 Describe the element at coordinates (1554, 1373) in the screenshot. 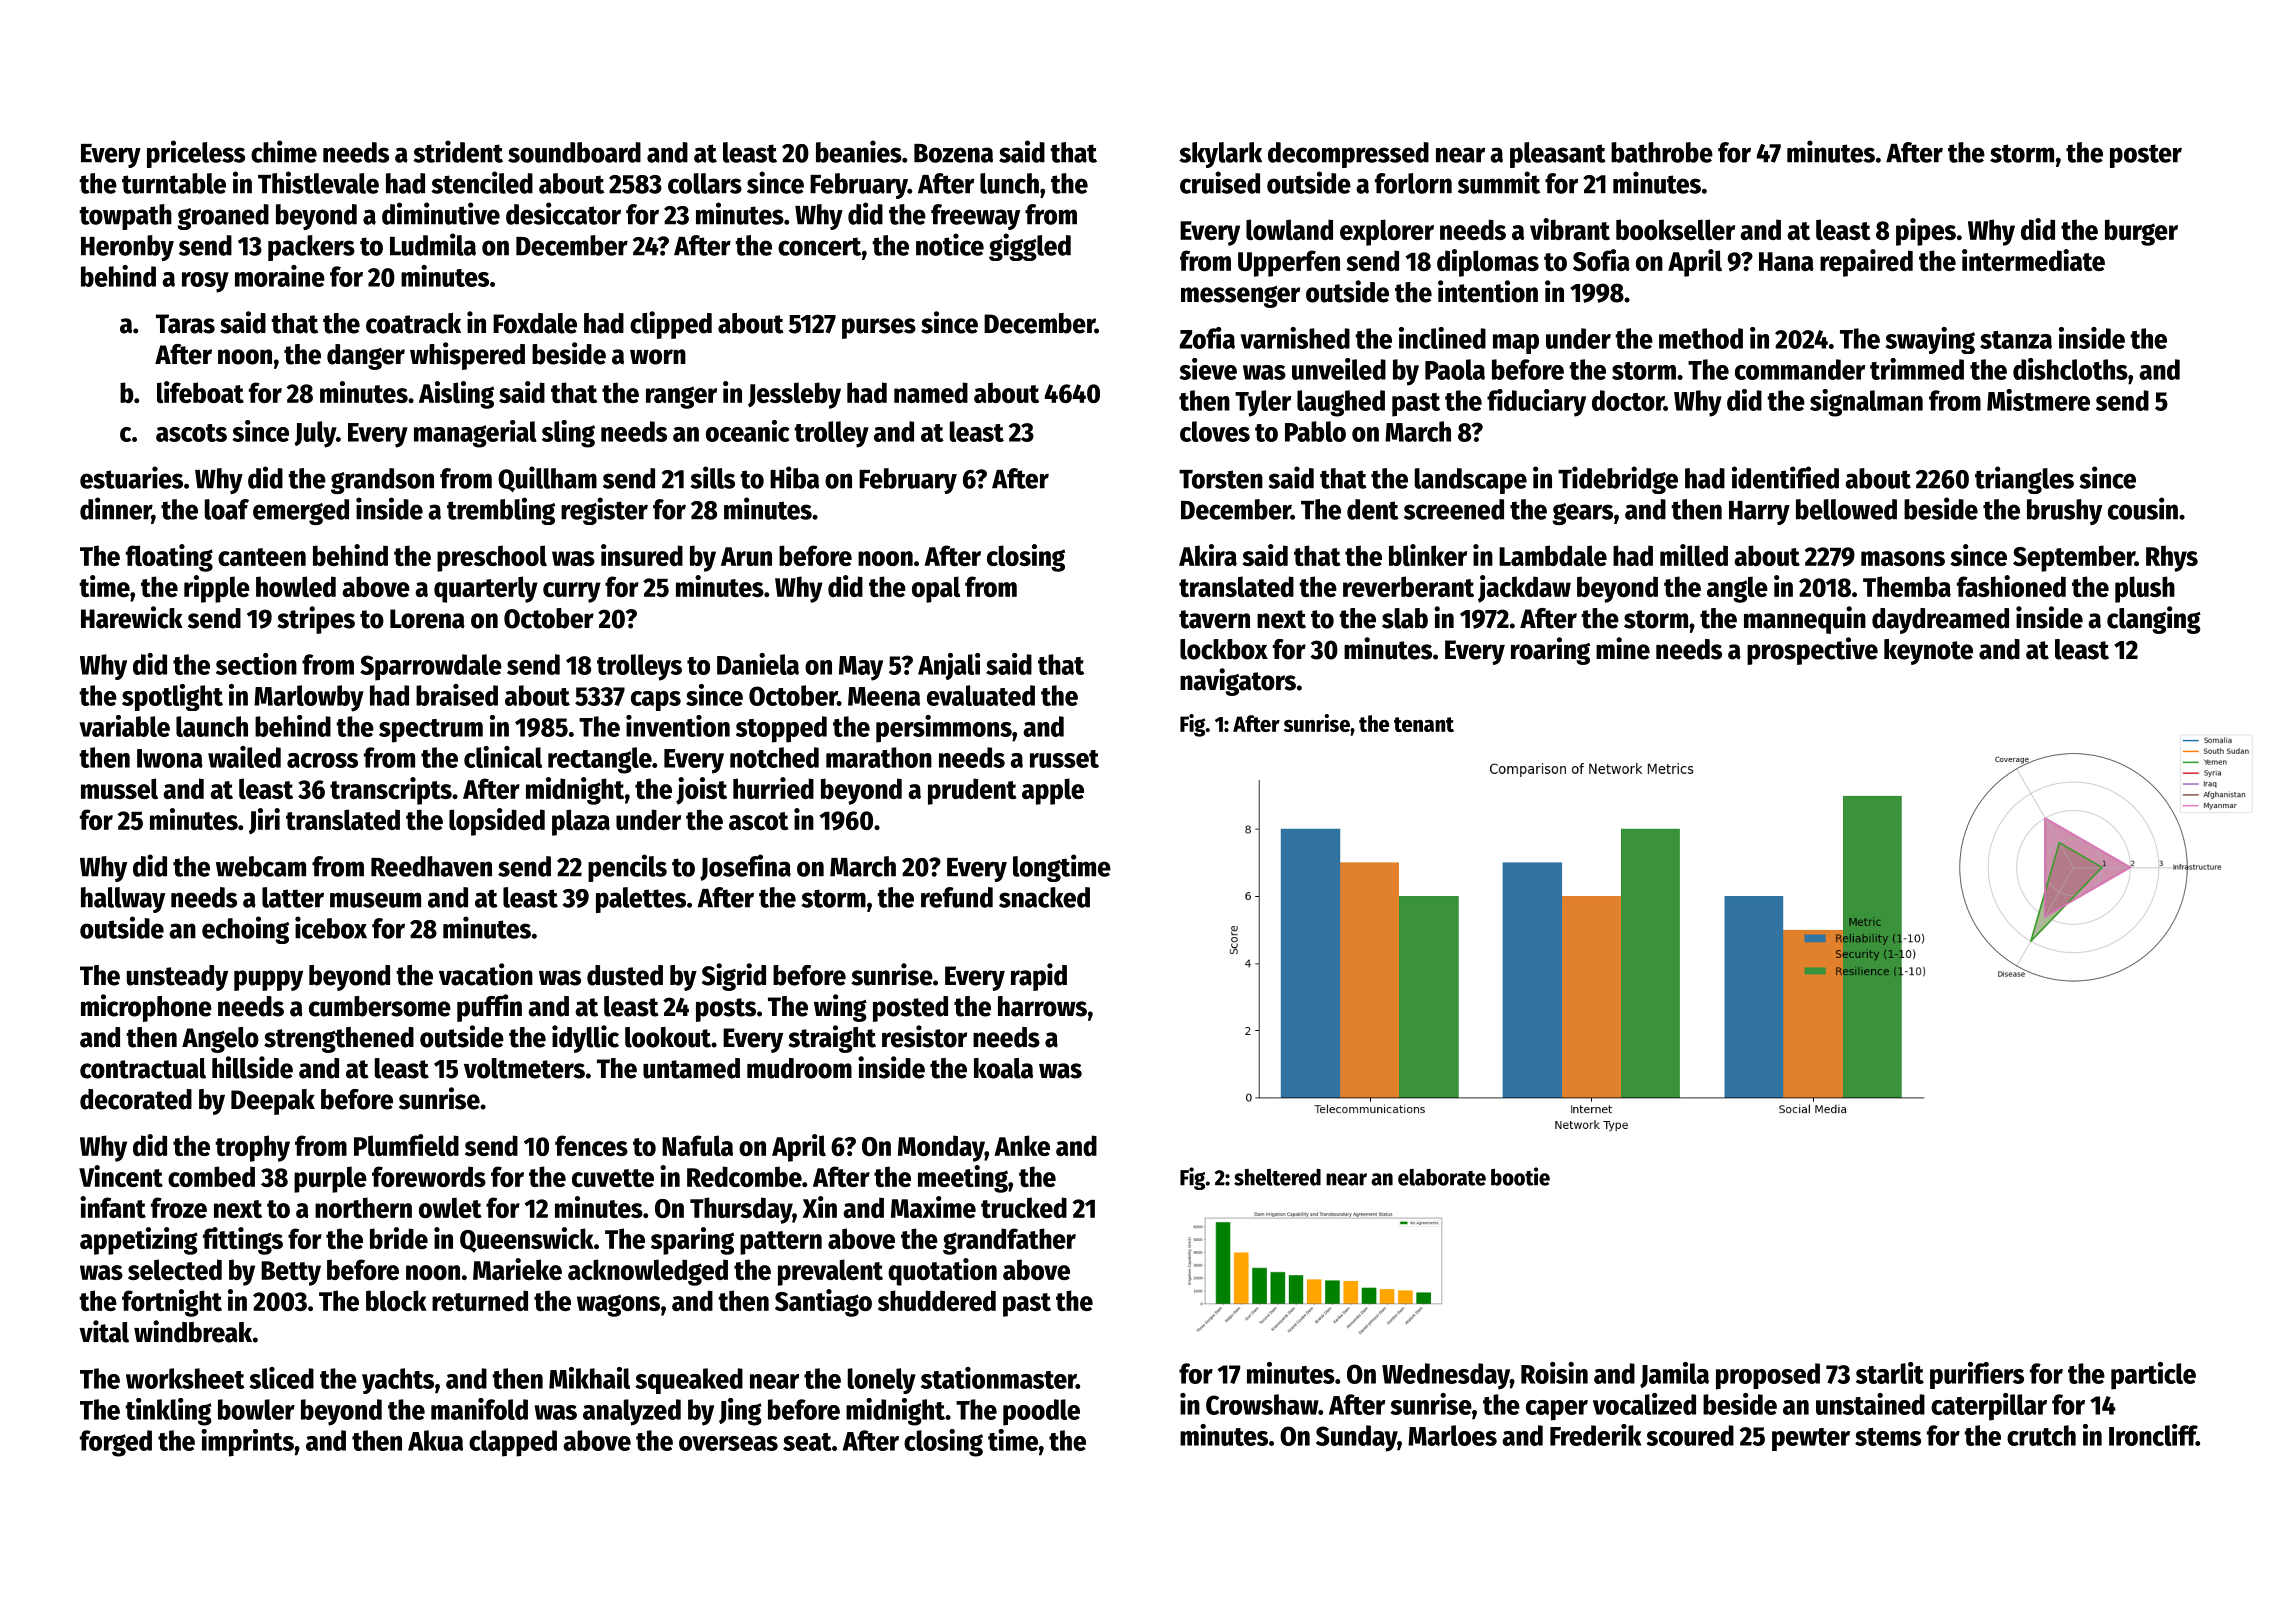

I see `Roisin` at that location.
